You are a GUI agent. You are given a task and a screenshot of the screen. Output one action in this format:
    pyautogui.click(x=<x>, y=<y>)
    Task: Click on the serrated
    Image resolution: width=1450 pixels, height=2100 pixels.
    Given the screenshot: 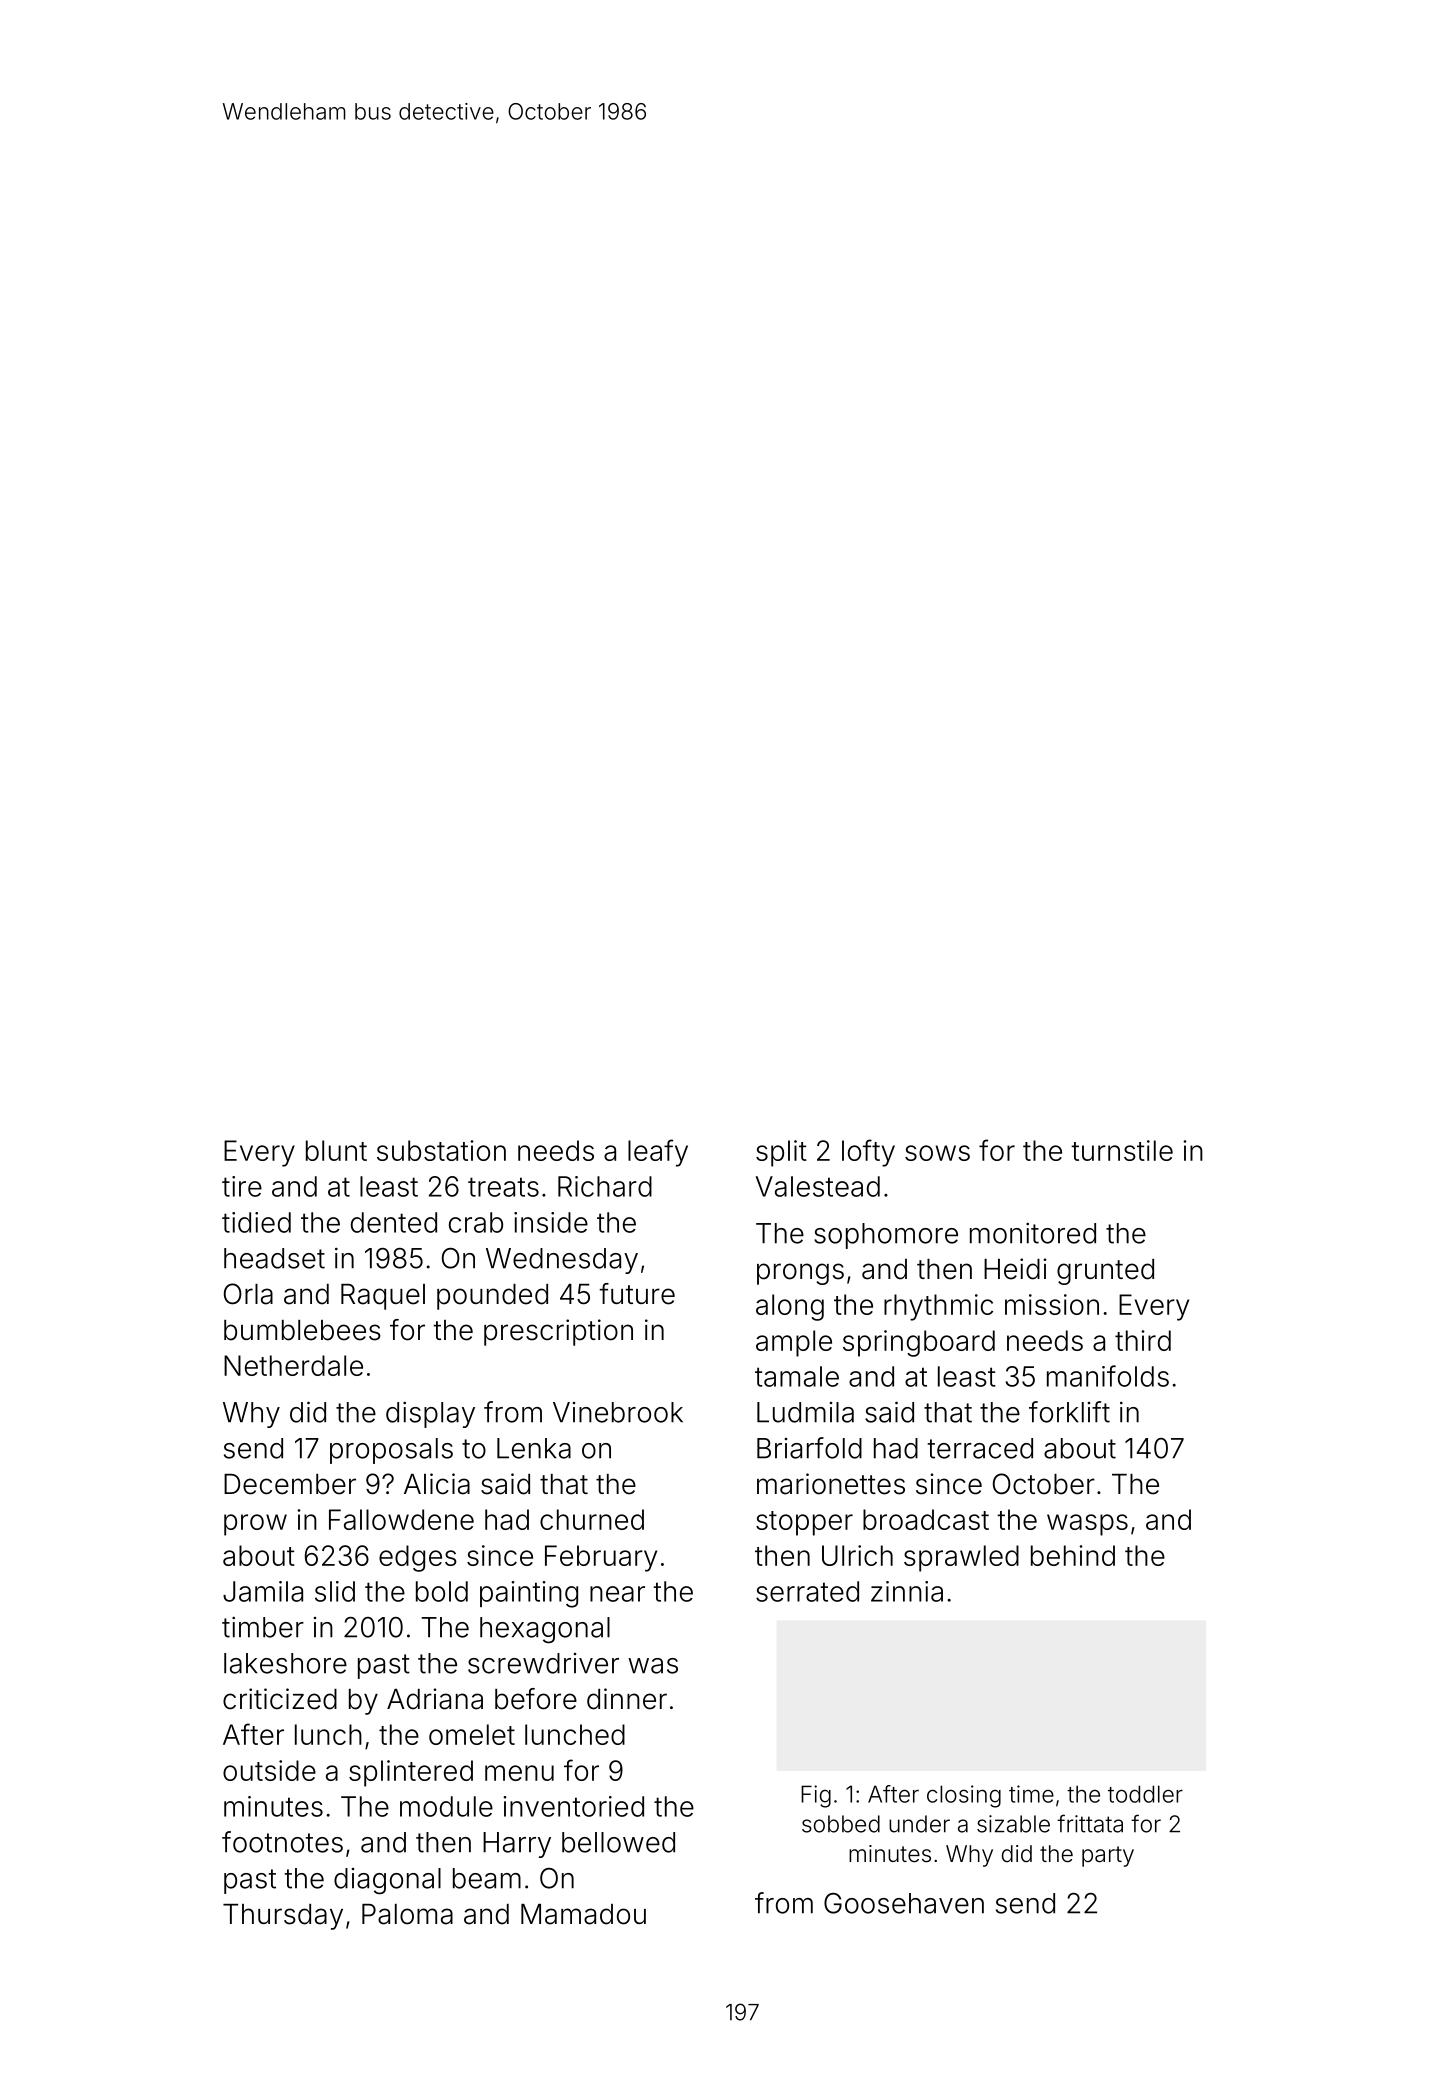 What is the action you would take?
    pyautogui.click(x=807, y=1591)
